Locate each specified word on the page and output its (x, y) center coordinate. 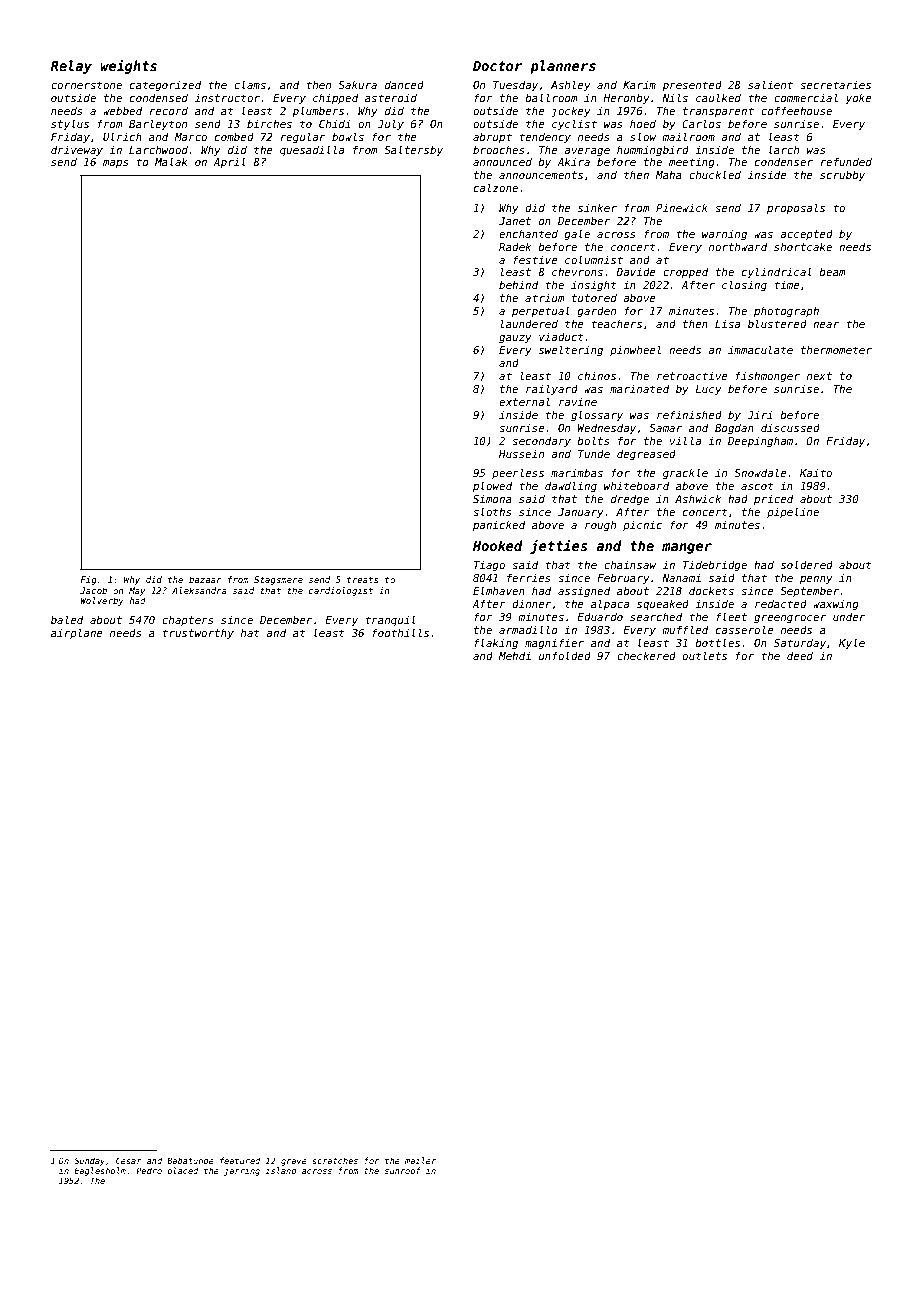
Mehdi (514, 655)
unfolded (565, 655)
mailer (420, 1160)
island (281, 1170)
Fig (88, 580)
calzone (496, 187)
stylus (70, 124)
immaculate (760, 349)
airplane (77, 633)
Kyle (852, 643)
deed (800, 655)
